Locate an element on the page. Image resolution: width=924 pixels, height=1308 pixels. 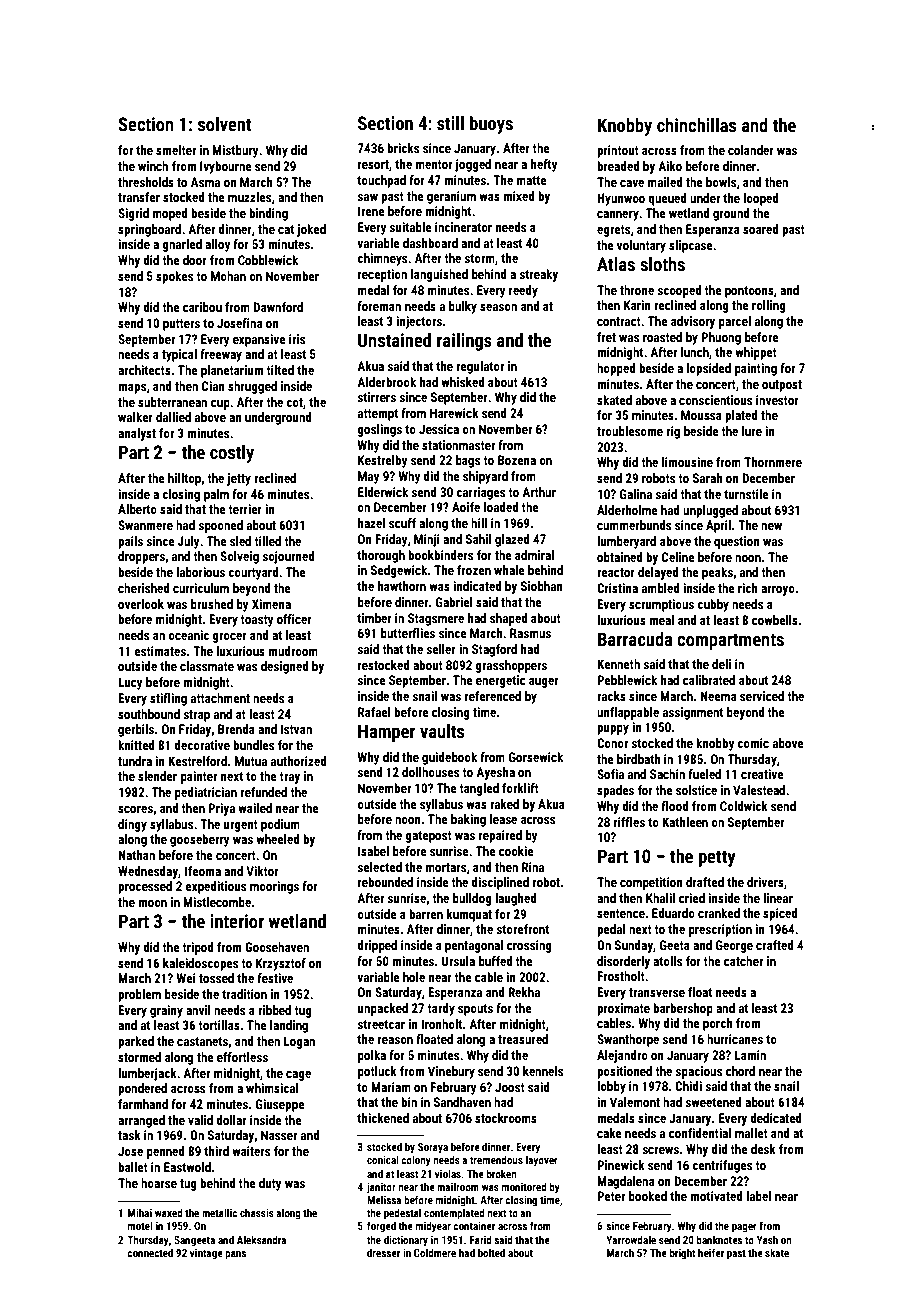
catcher is located at coordinates (743, 961).
